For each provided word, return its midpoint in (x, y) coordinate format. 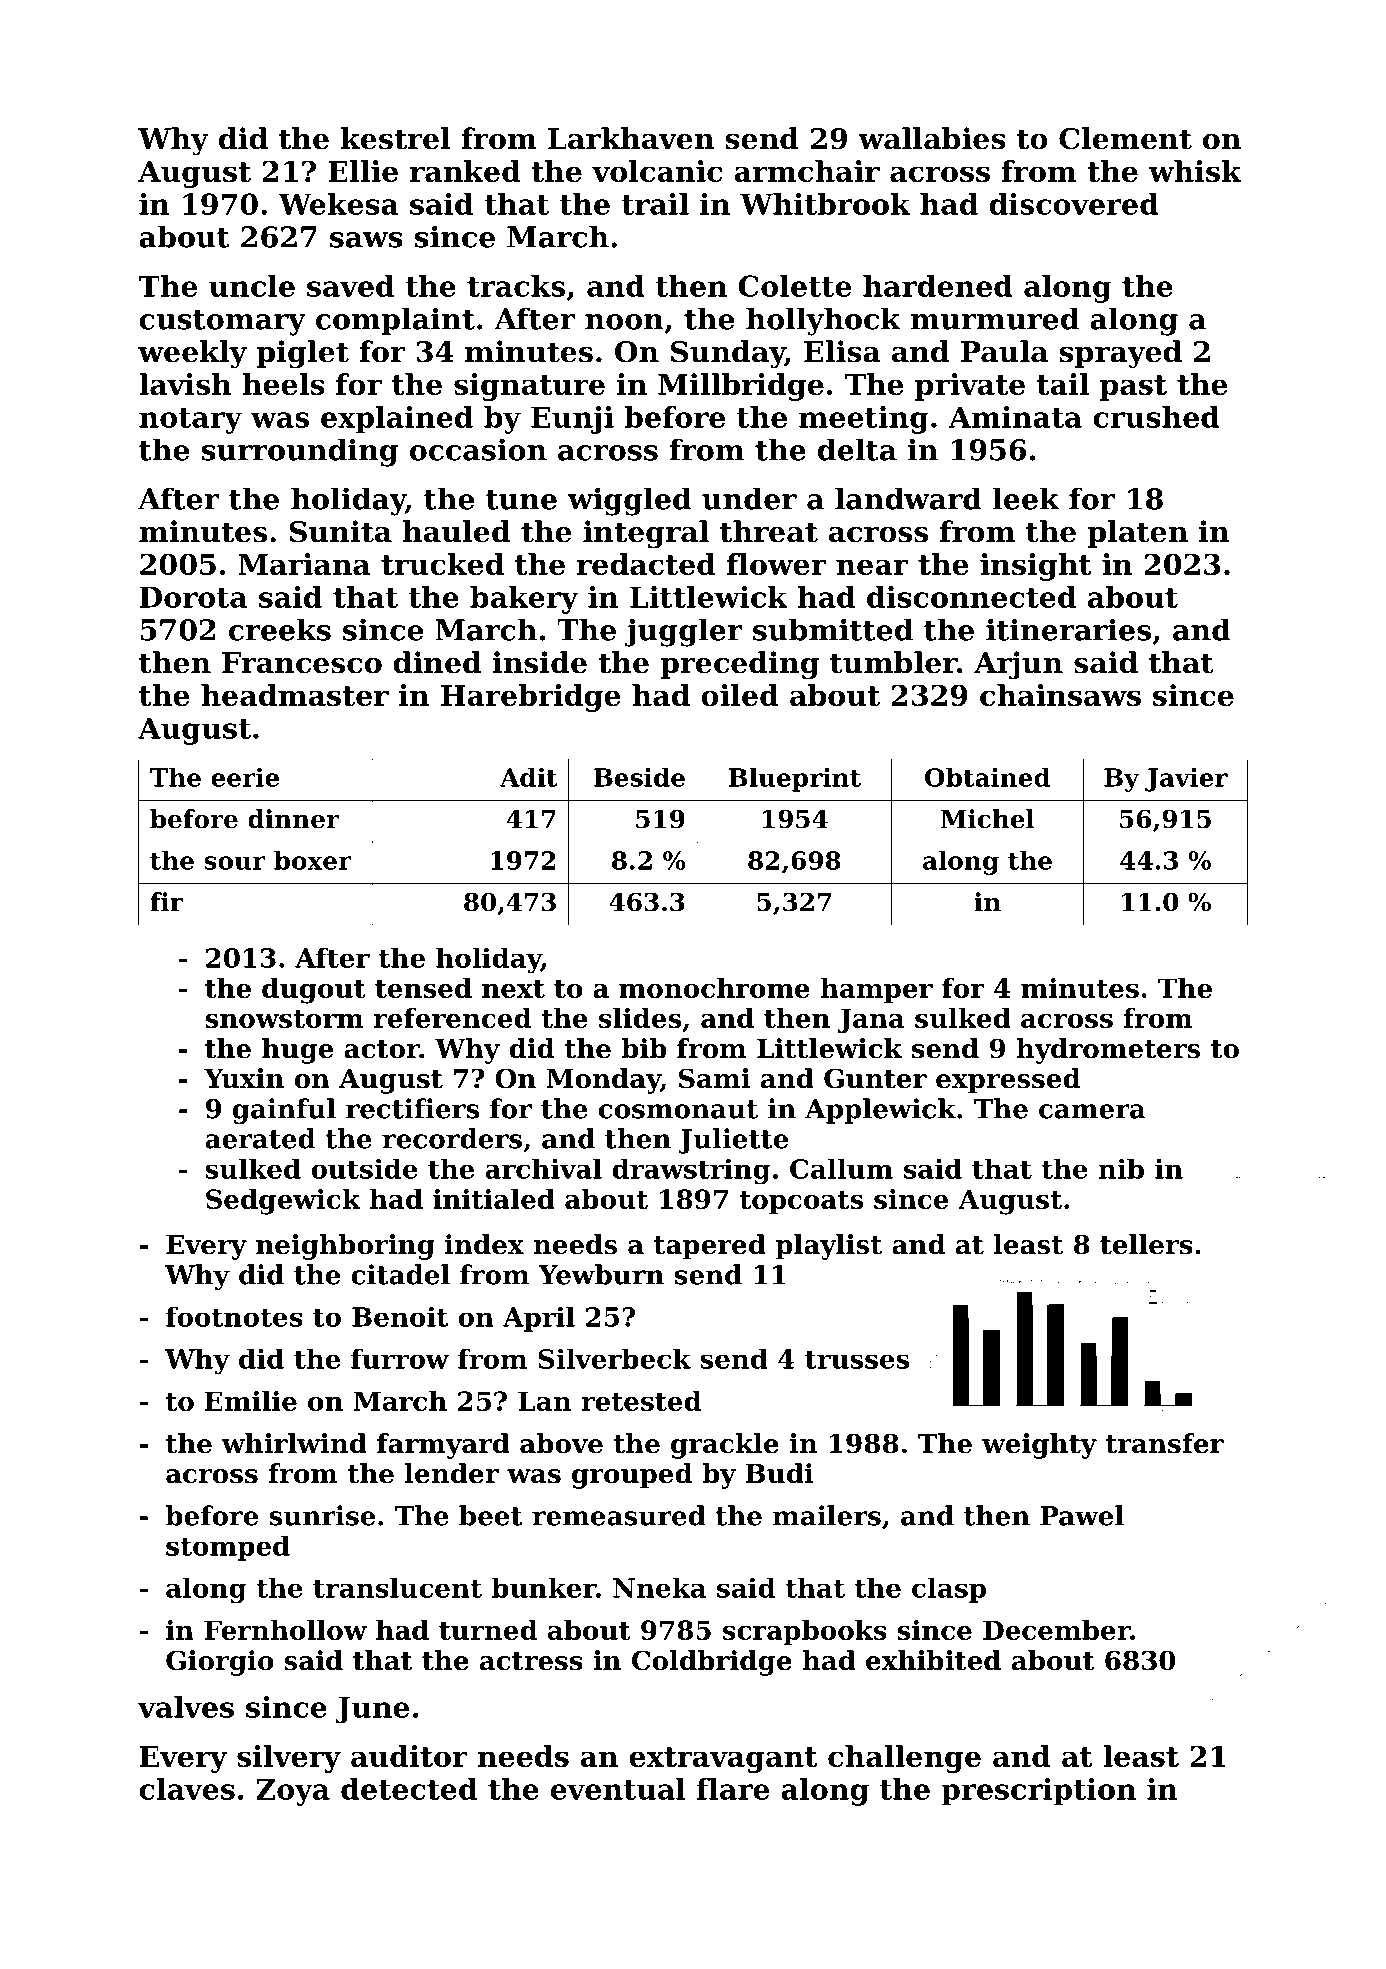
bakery (524, 600)
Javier (1186, 780)
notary (190, 421)
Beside (639, 777)
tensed (423, 988)
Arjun (1018, 665)
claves (187, 1789)
